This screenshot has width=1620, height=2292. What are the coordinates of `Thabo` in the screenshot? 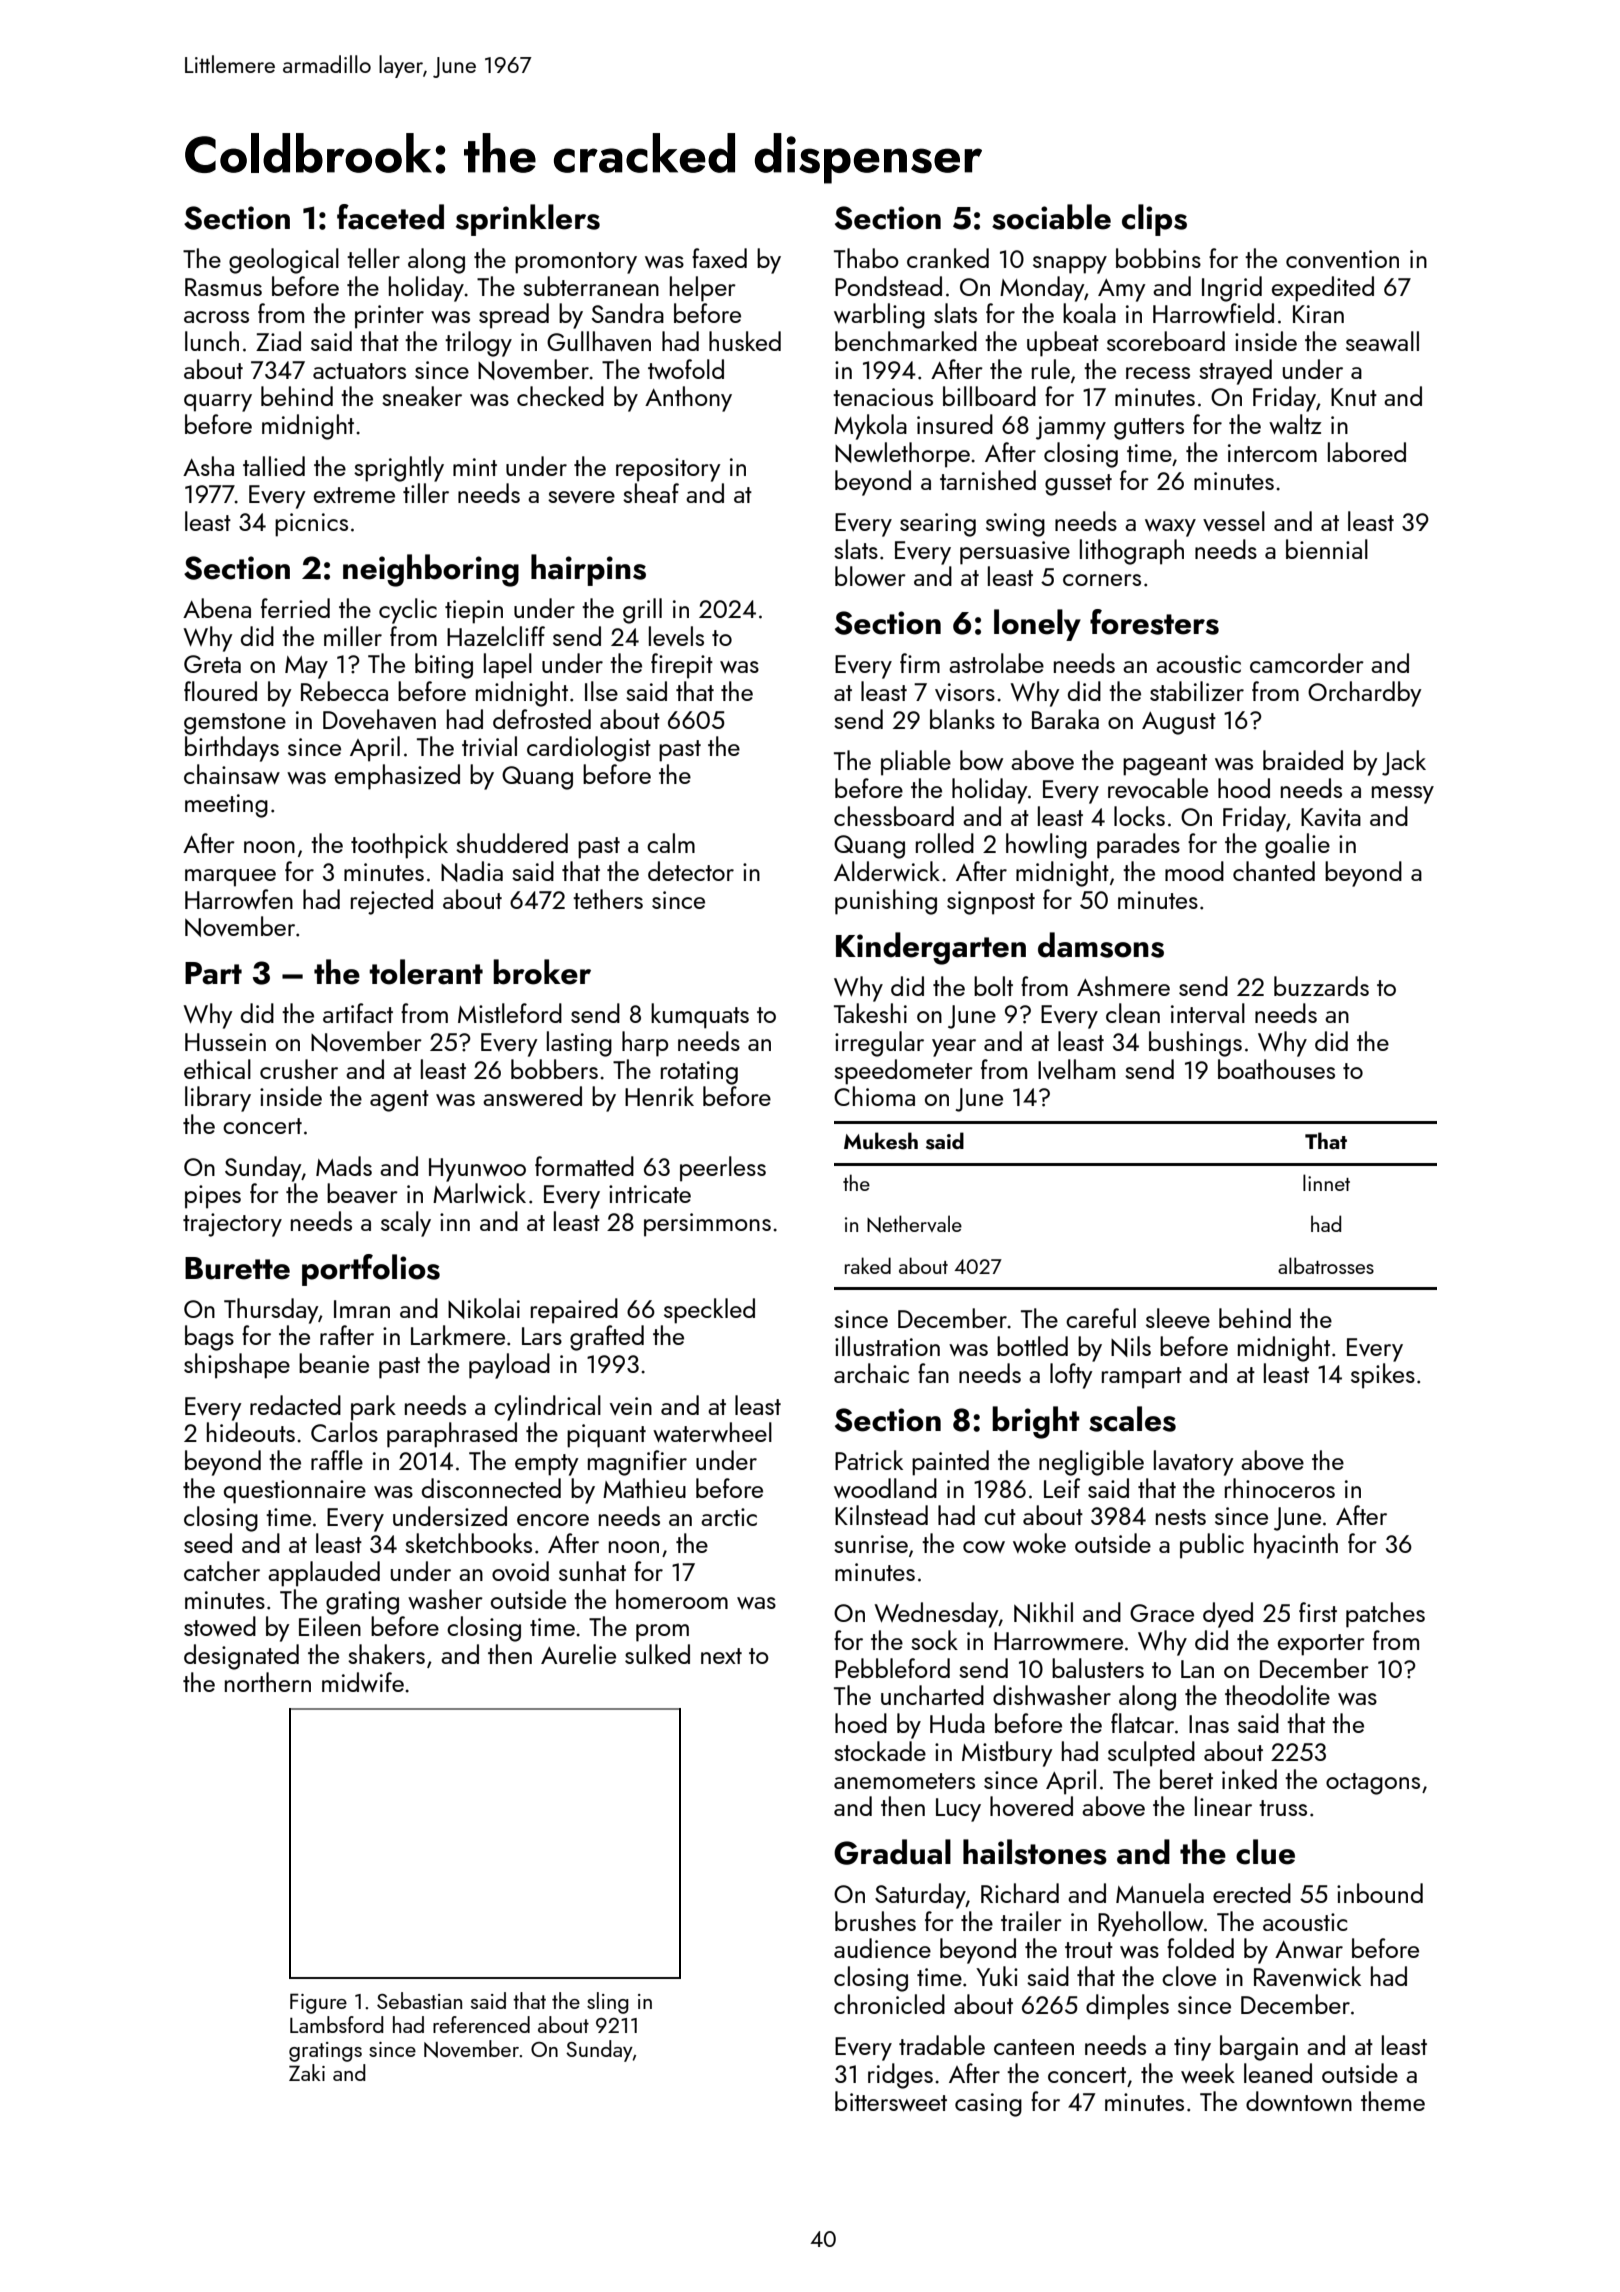 It's located at (866, 258).
